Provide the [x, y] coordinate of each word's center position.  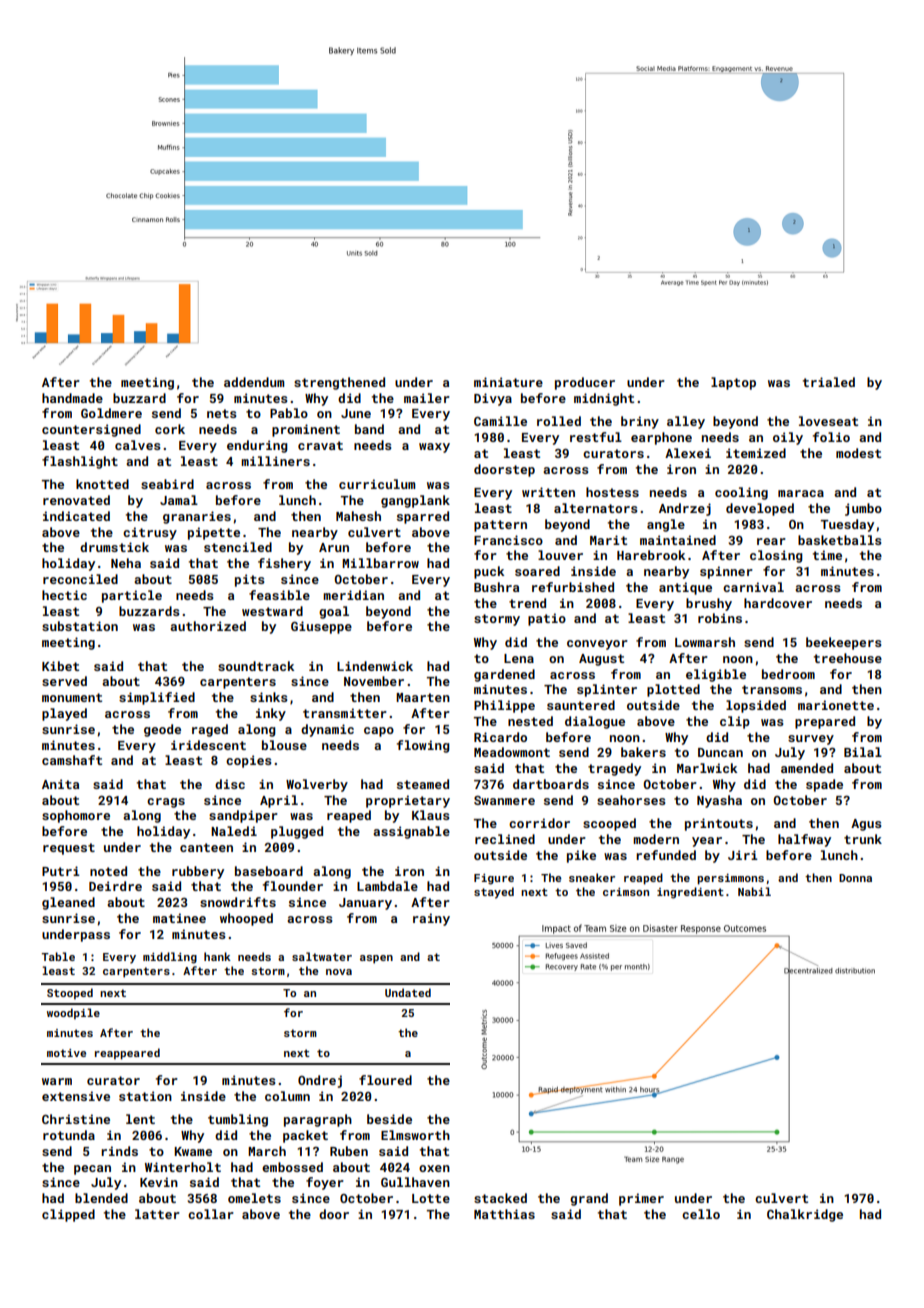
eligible [716, 675]
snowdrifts [238, 902]
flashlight [80, 462]
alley [686, 422]
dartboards [551, 784]
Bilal [863, 752]
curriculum [377, 484]
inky [271, 714]
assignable [411, 832]
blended [101, 1198]
